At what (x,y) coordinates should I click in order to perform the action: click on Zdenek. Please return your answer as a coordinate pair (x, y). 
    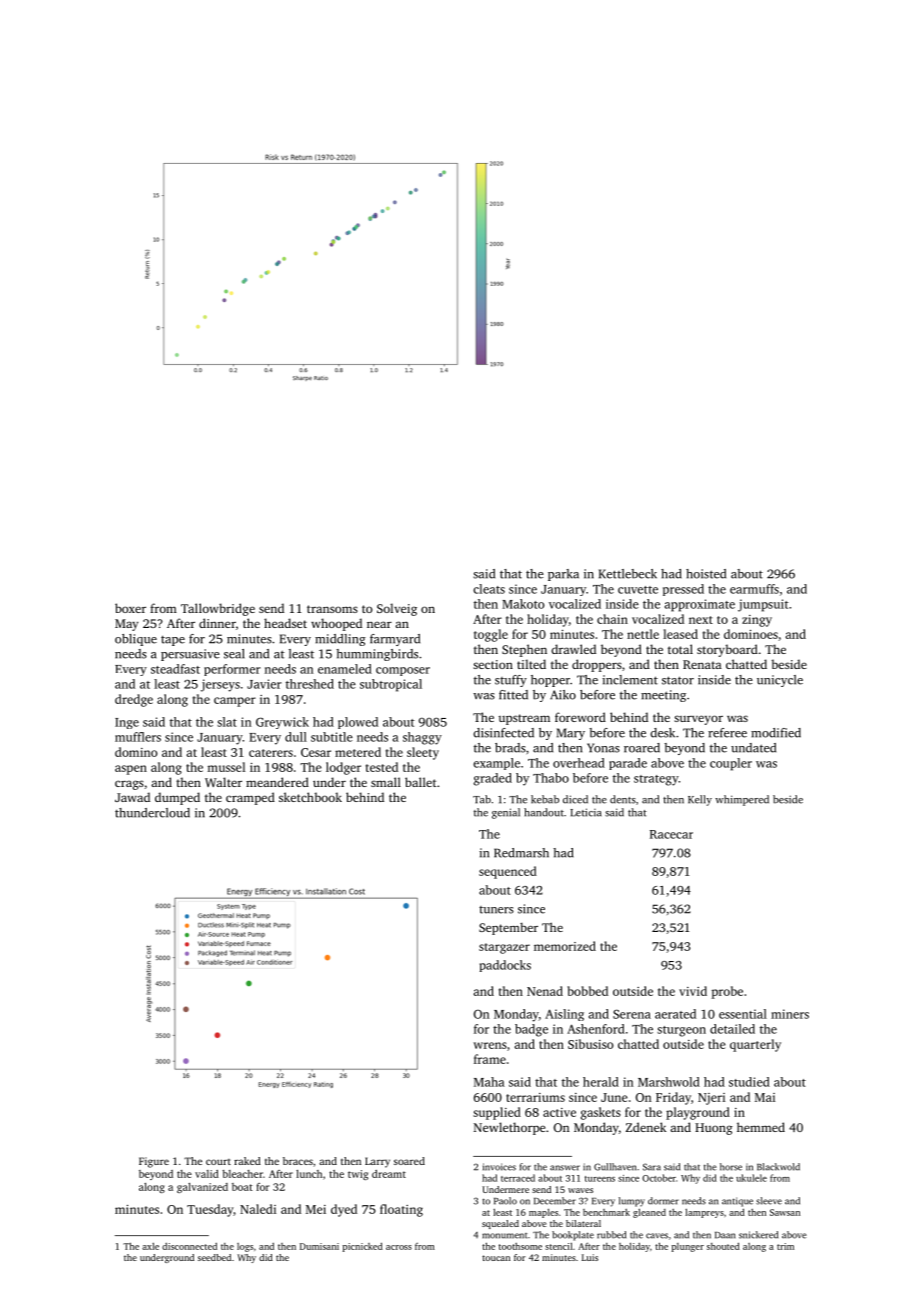
    Looking at the image, I should click on (646, 1127).
